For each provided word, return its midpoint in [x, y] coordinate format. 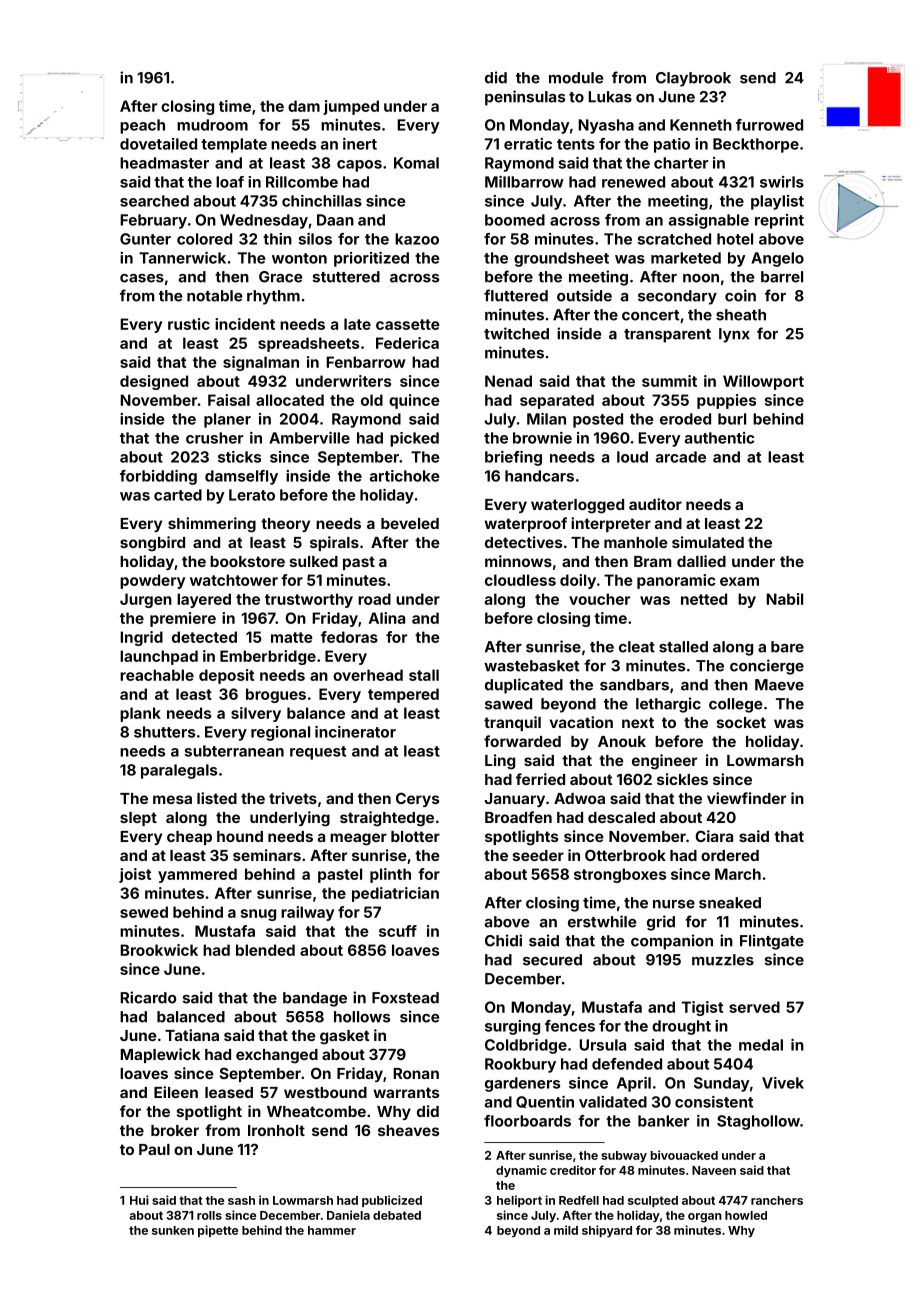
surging [512, 1027]
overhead [368, 675]
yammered [197, 875]
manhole [636, 542]
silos [315, 239]
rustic [189, 324]
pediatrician [395, 894]
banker [663, 1121]
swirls [782, 182]
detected [204, 637]
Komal [416, 163]
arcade [681, 457]
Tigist [702, 1008]
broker [175, 1130]
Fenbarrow [366, 362]
